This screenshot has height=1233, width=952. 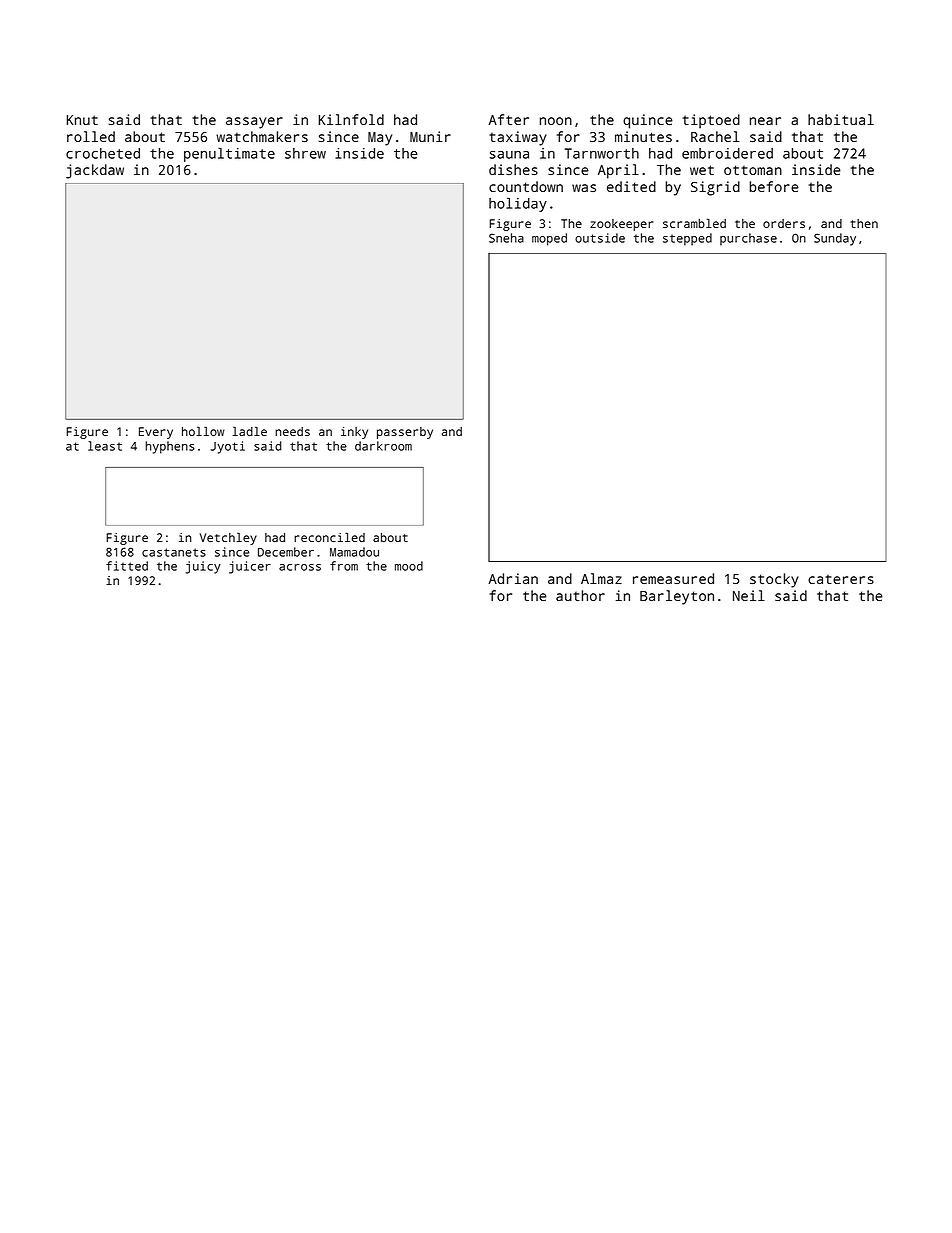 What do you see at coordinates (835, 239) in the screenshot?
I see `Sunday` at bounding box center [835, 239].
